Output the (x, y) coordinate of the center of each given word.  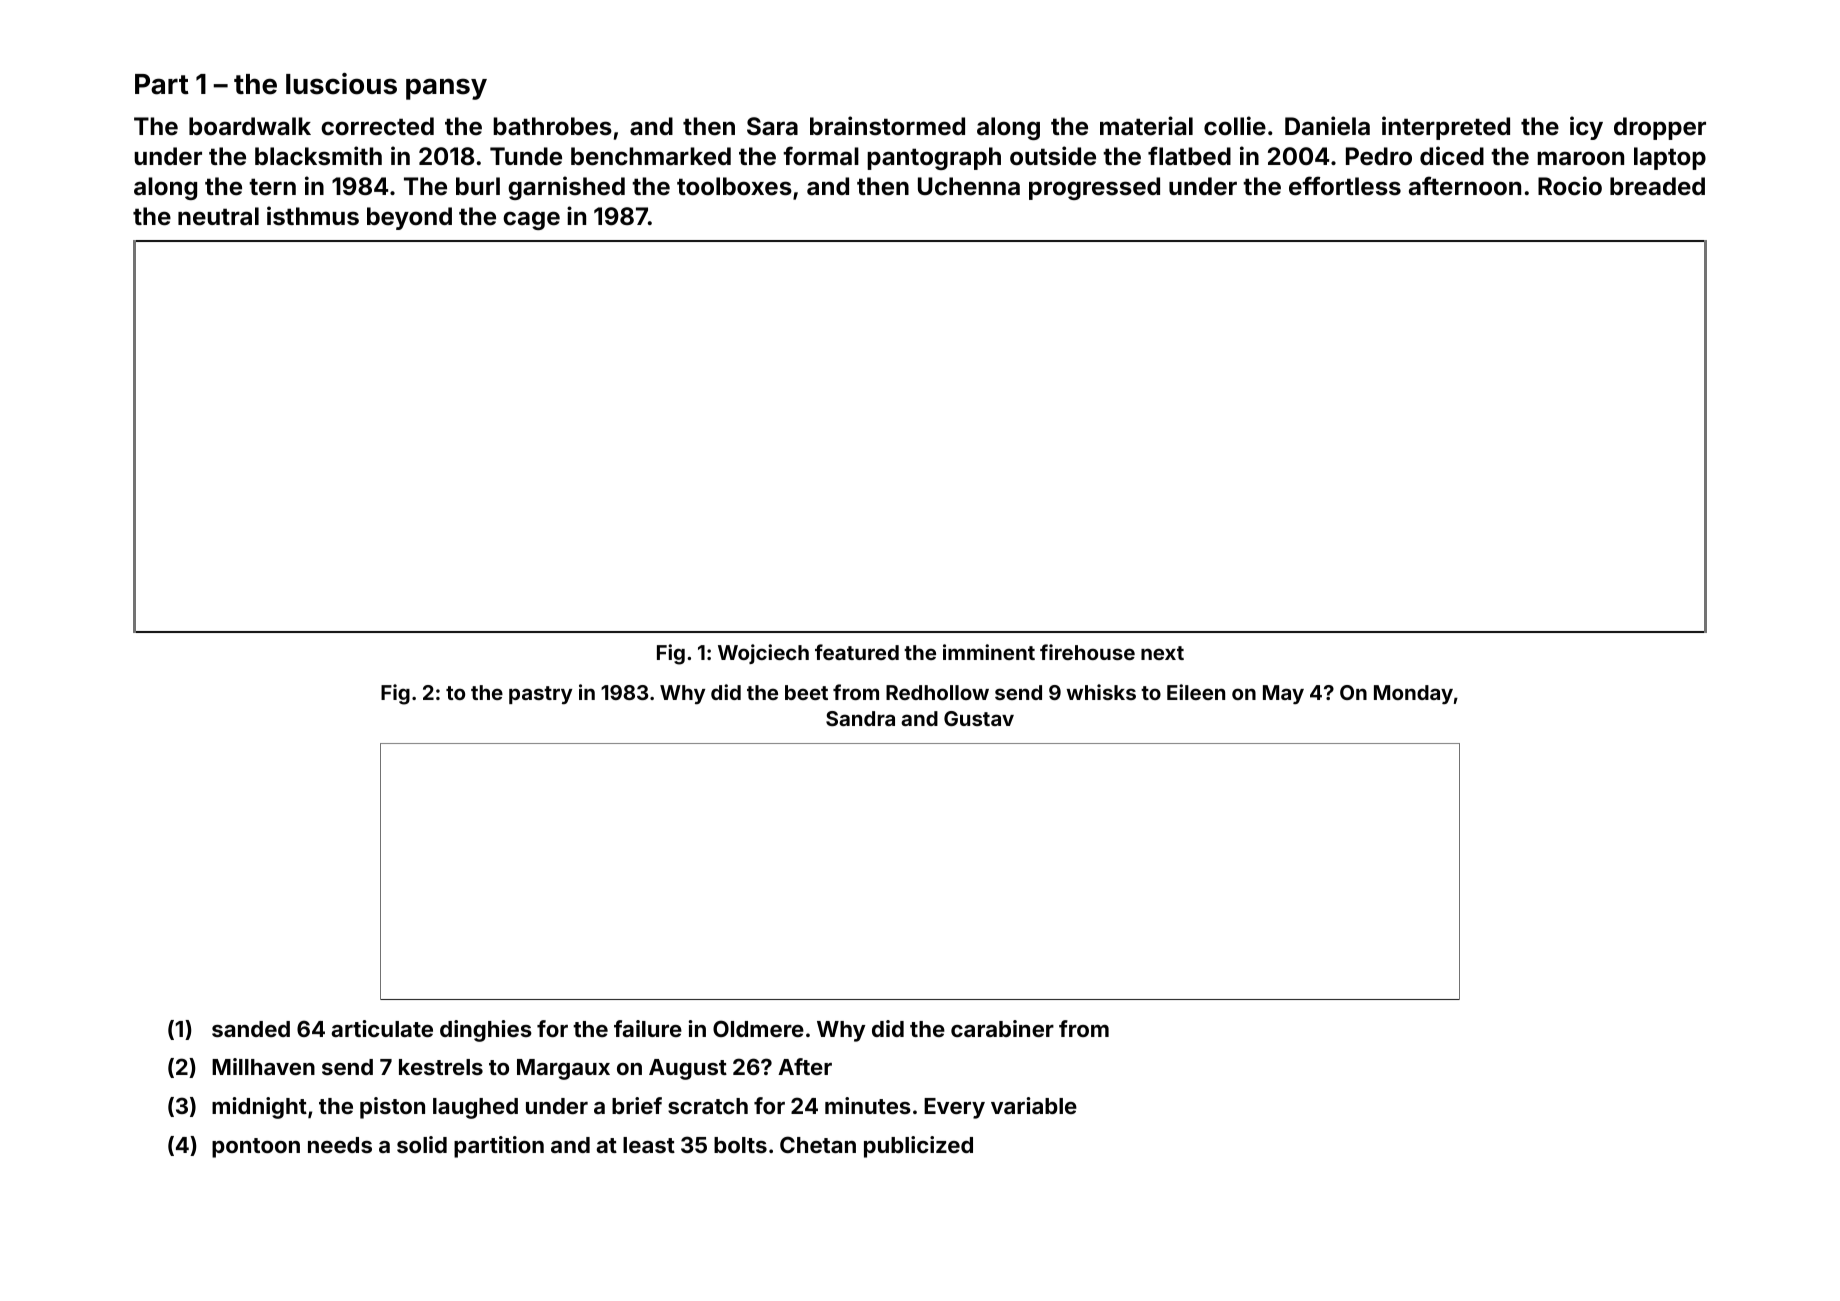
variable (1034, 1105)
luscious (341, 84)
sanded (251, 1029)
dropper (1660, 128)
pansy (446, 89)
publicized (918, 1147)
